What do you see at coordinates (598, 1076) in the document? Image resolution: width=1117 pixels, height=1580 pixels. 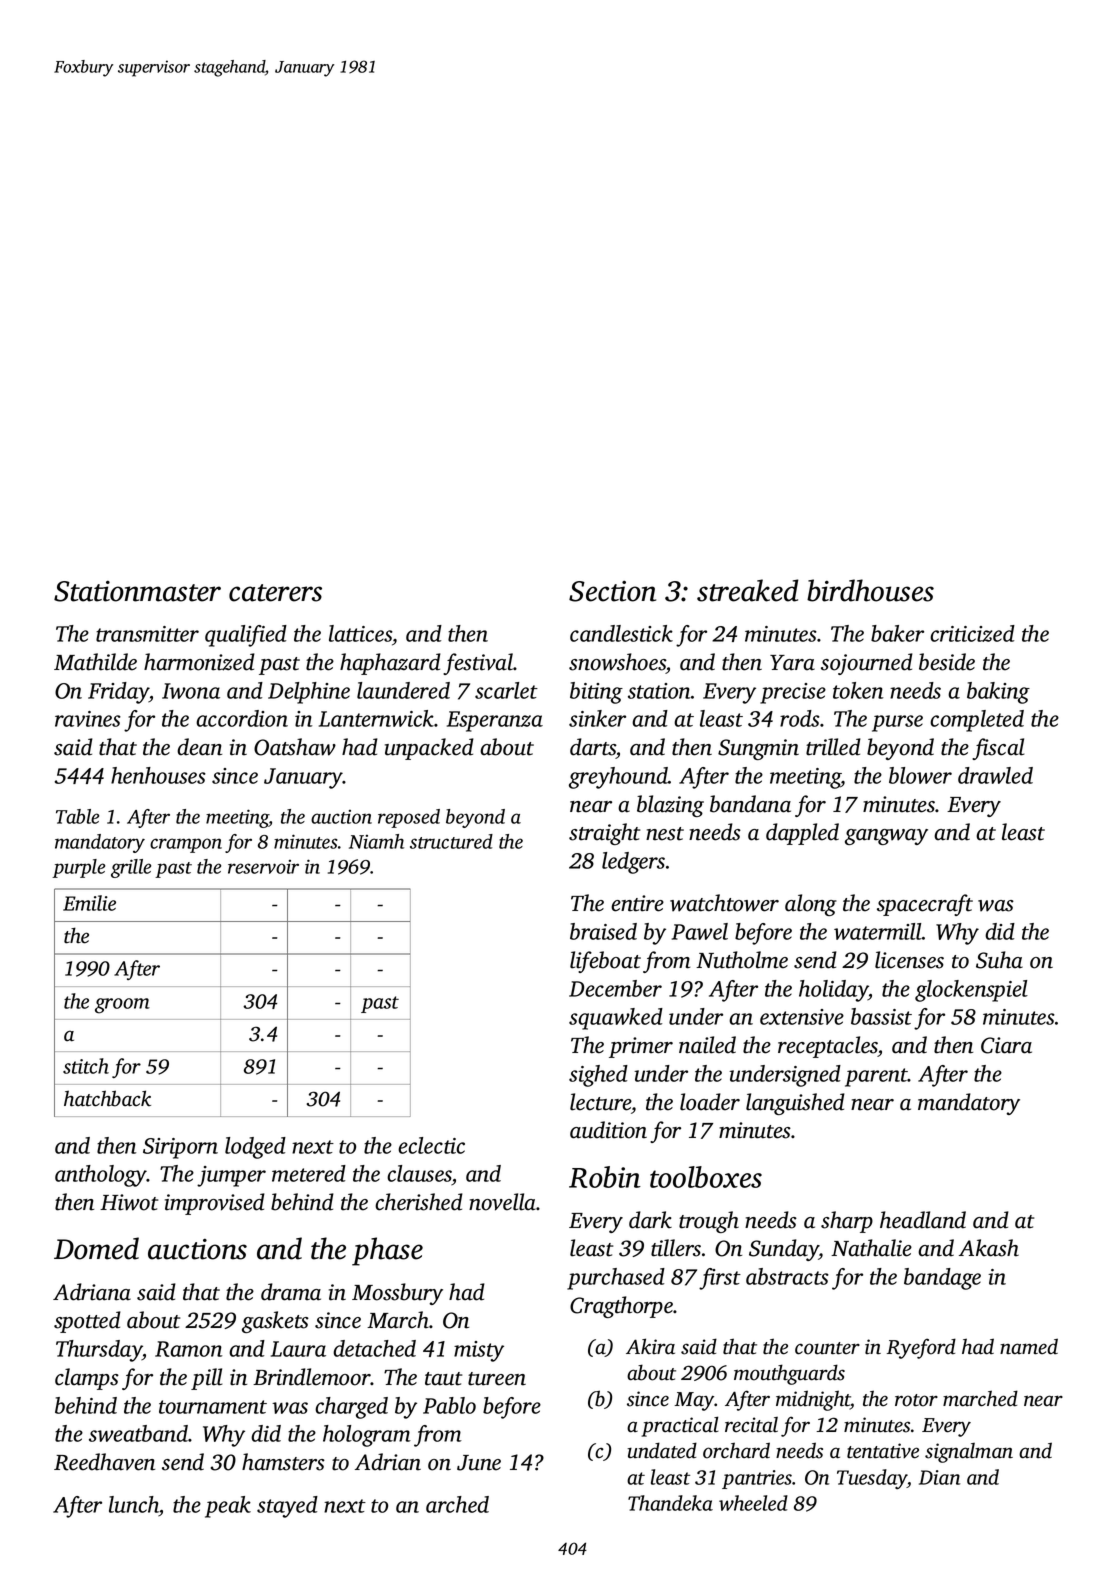 I see `sighed` at bounding box center [598, 1076].
